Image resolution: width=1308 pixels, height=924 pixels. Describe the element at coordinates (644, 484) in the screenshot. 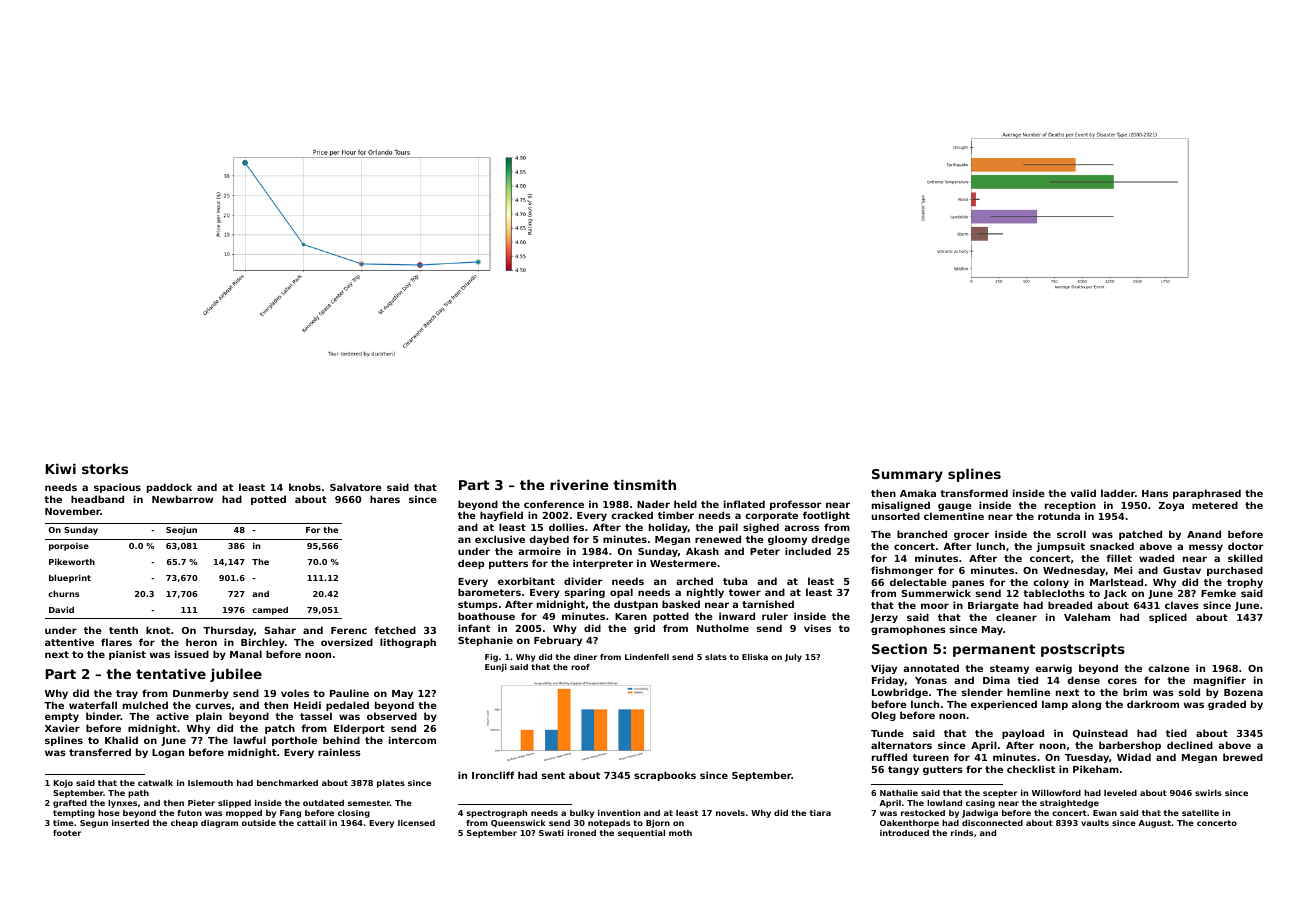

I see `tinsmith` at that location.
